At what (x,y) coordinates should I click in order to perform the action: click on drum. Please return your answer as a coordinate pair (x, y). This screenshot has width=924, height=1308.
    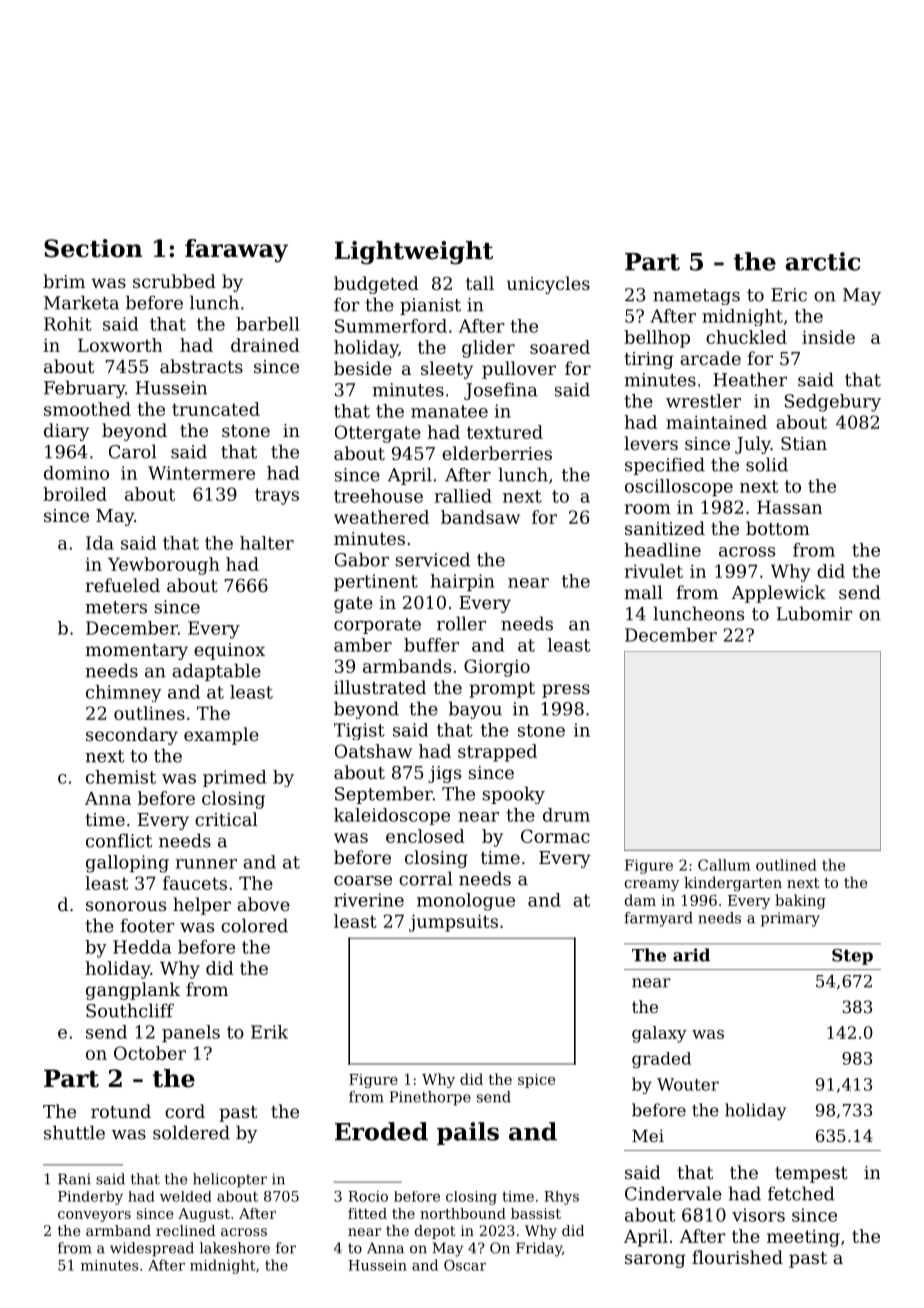
    Looking at the image, I should click on (566, 815).
